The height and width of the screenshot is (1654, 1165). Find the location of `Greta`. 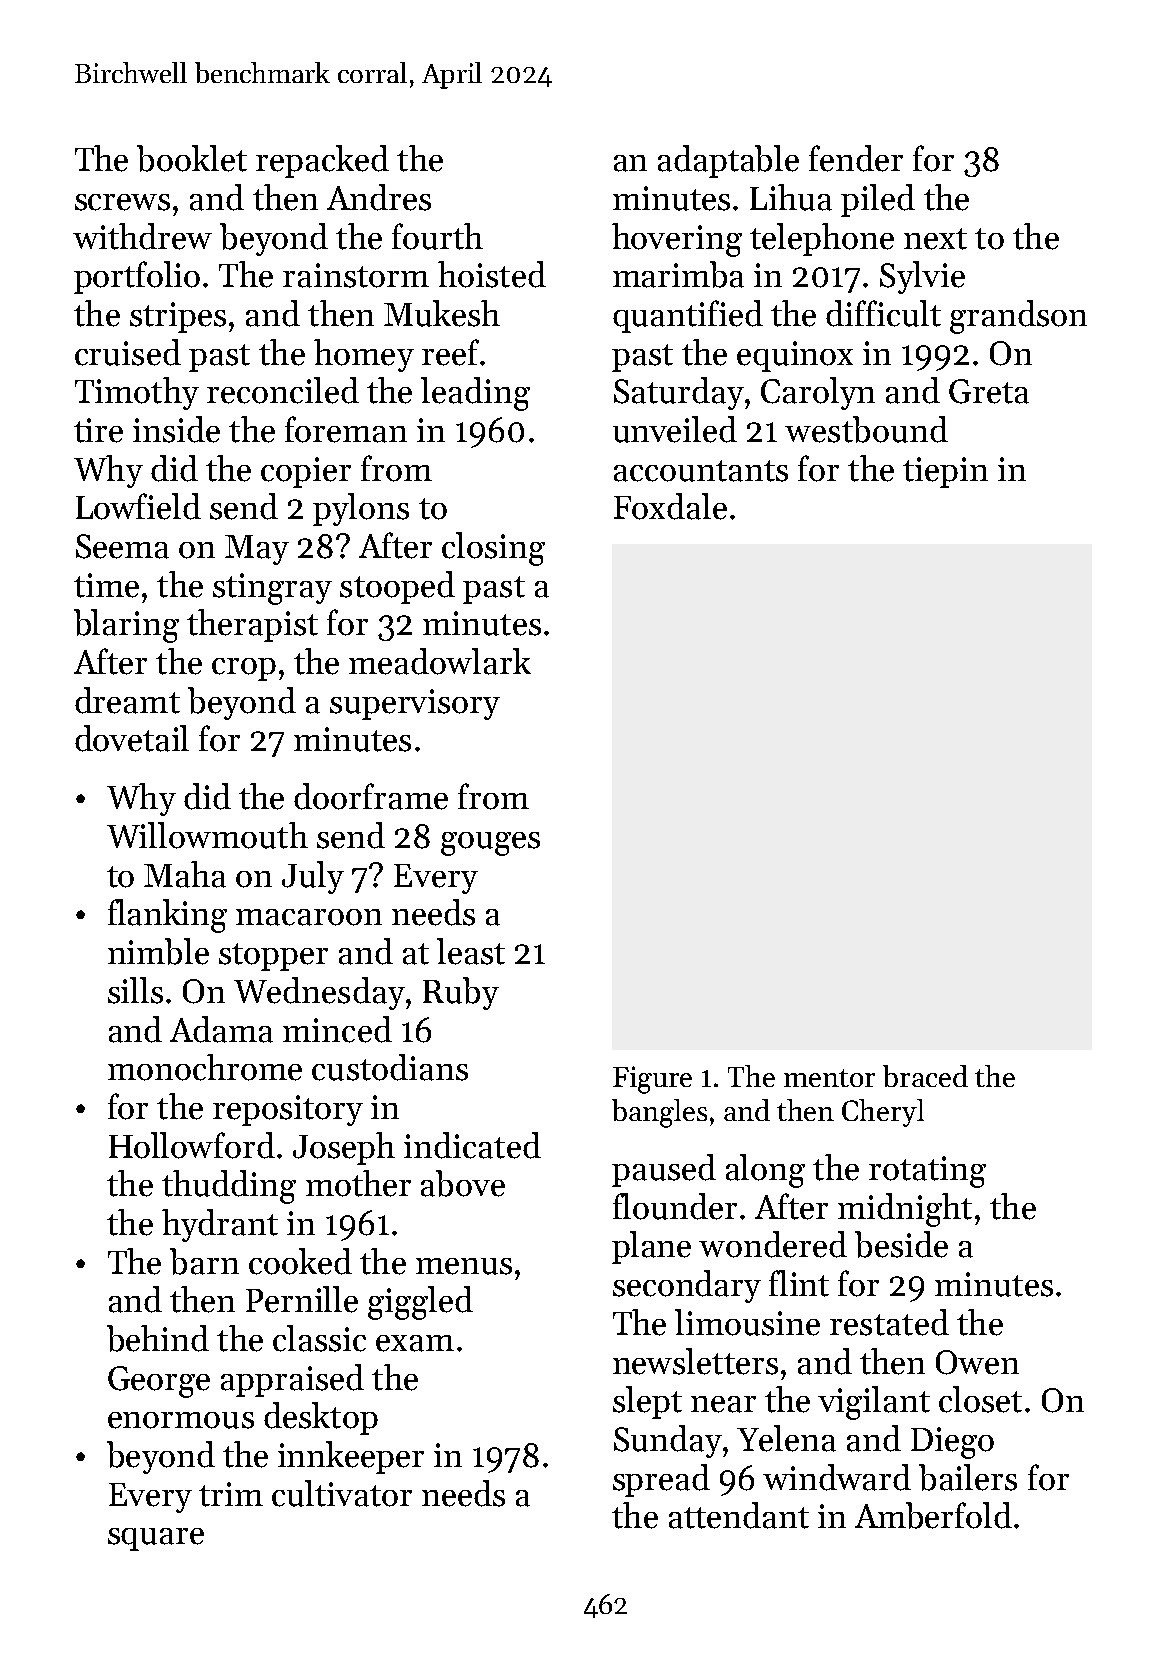

Greta is located at coordinates (989, 391).
